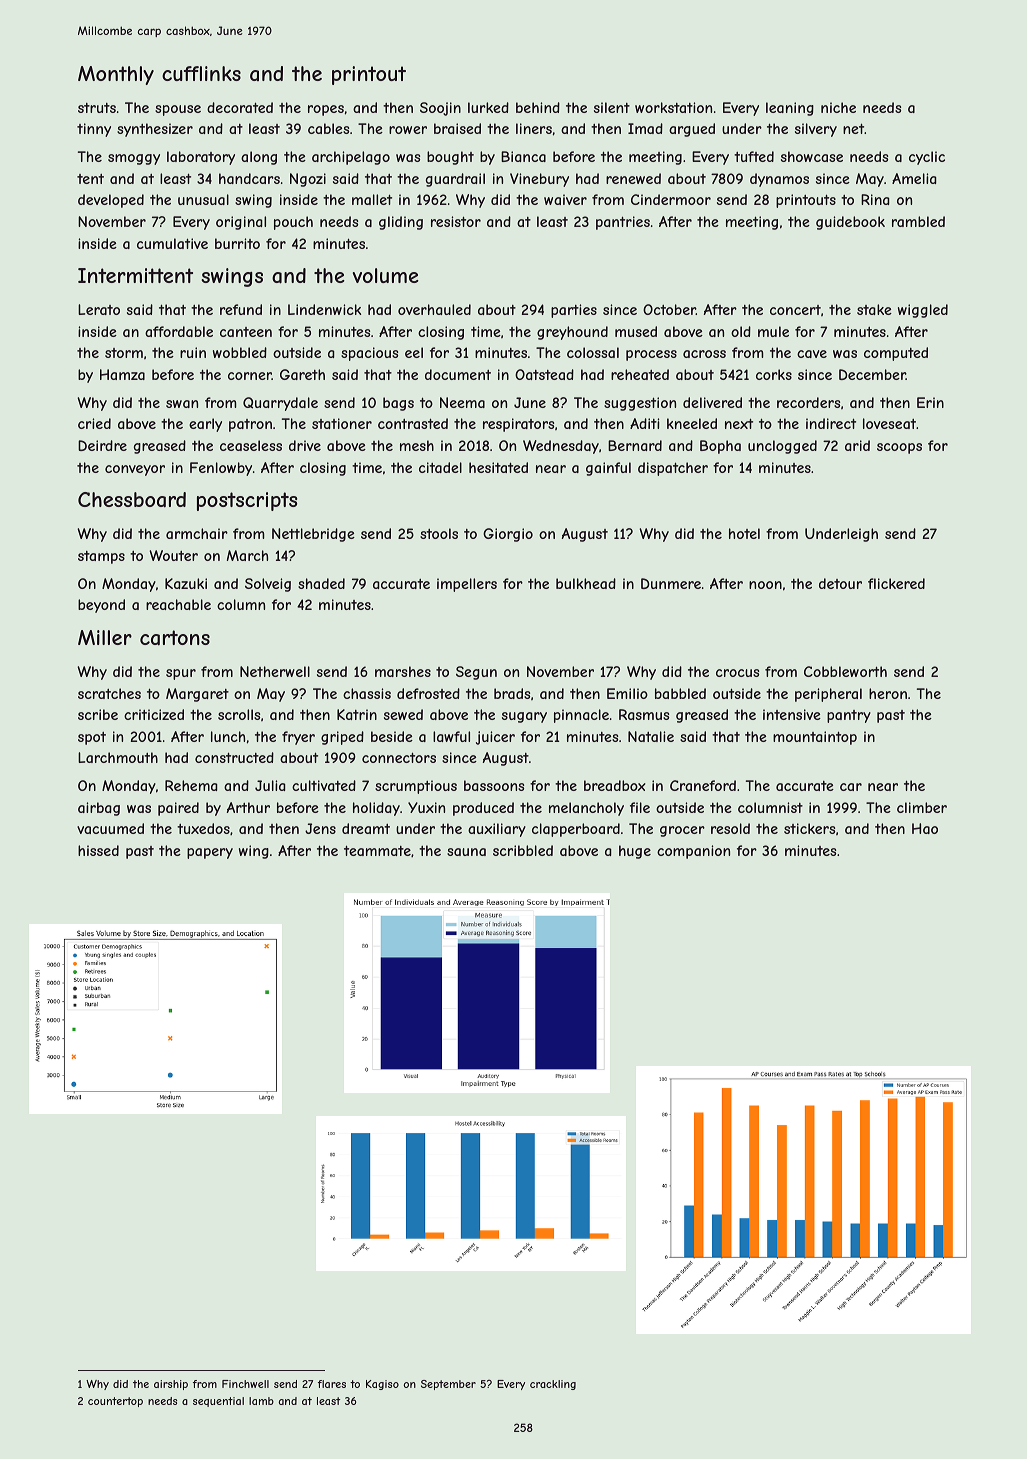  I want to click on flares, so click(332, 1384).
